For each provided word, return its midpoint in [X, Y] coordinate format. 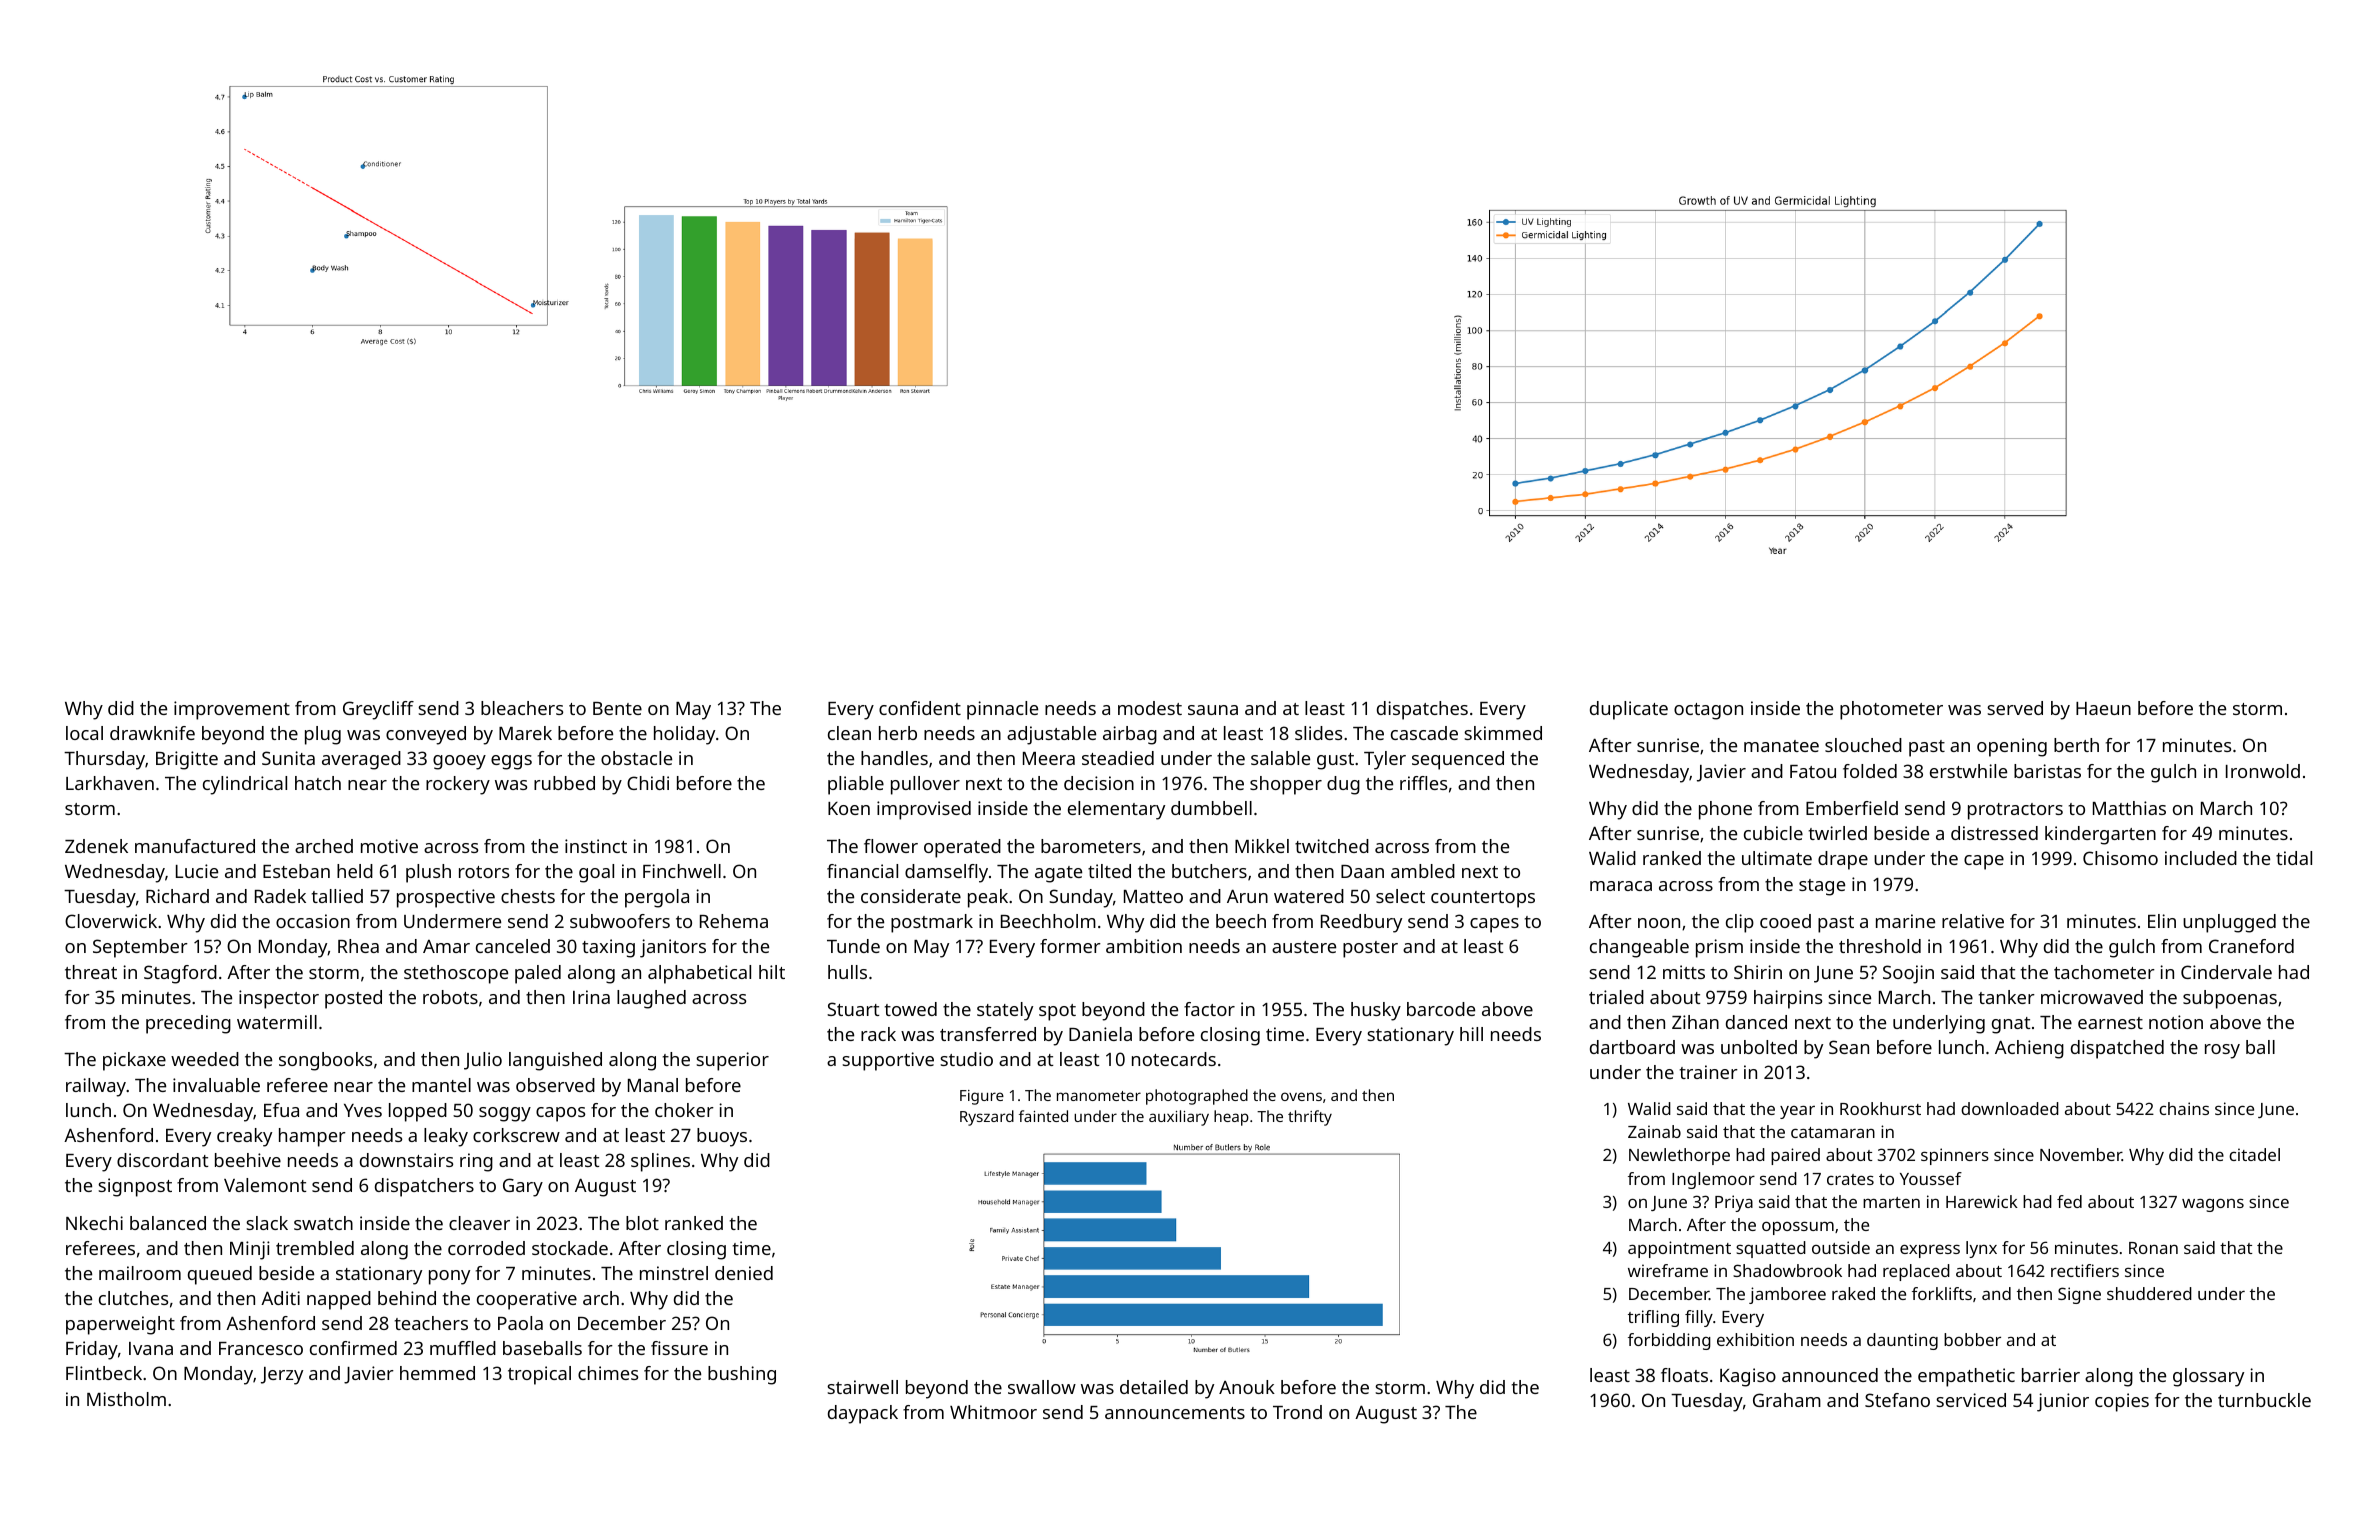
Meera [1049, 758]
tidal [2294, 858]
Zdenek [96, 846]
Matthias [2129, 808]
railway [96, 1087]
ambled [1423, 871]
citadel [2254, 1154]
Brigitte [187, 760]
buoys [722, 1137]
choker [684, 1110]
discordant [162, 1160]
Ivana [151, 1348]
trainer [1709, 1072]
